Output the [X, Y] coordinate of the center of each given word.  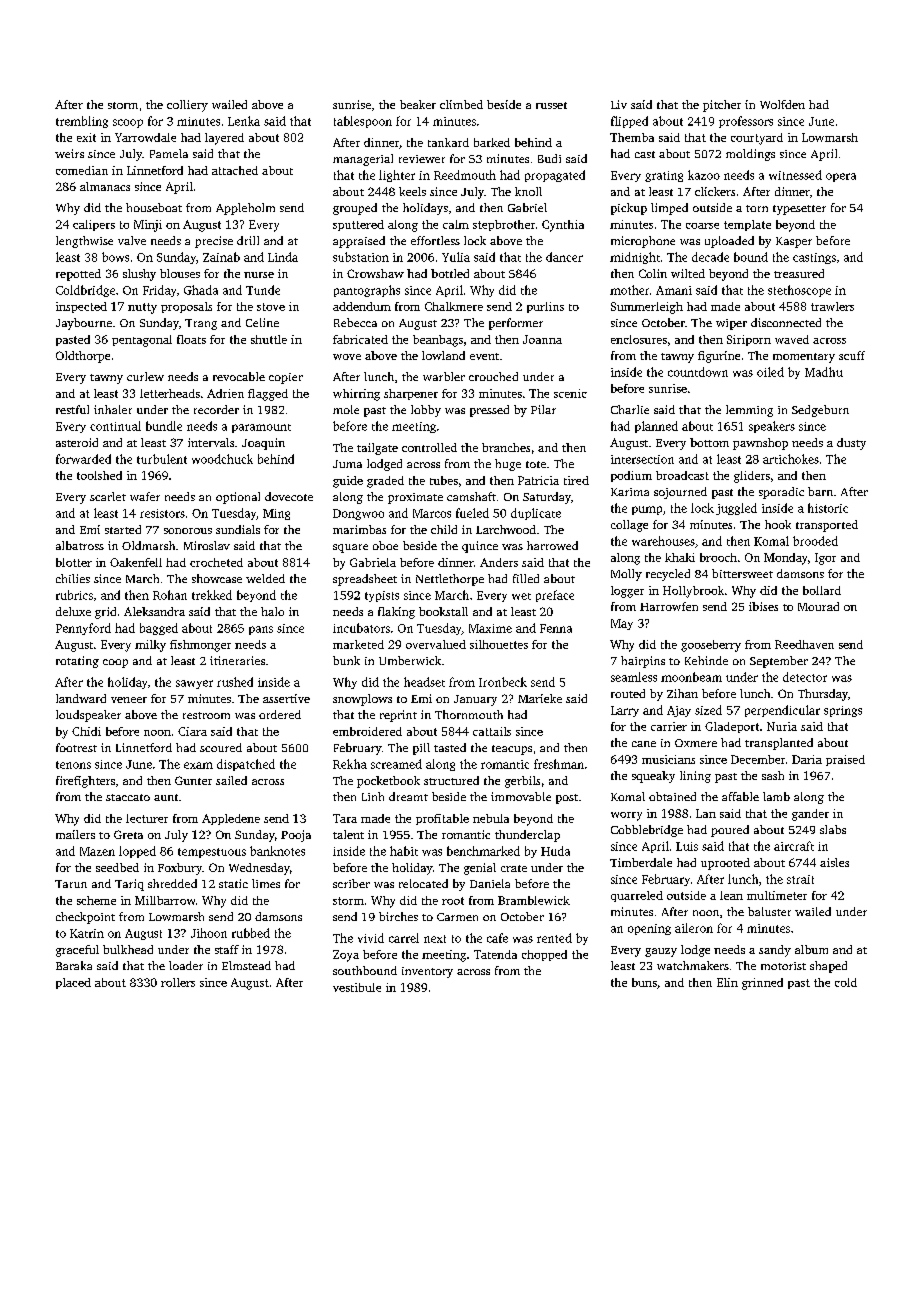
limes [266, 883]
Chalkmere [454, 306]
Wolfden [782, 104]
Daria [807, 759]
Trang [201, 324]
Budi [549, 158]
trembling [82, 122]
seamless [634, 677]
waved [792, 339]
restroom [206, 715]
